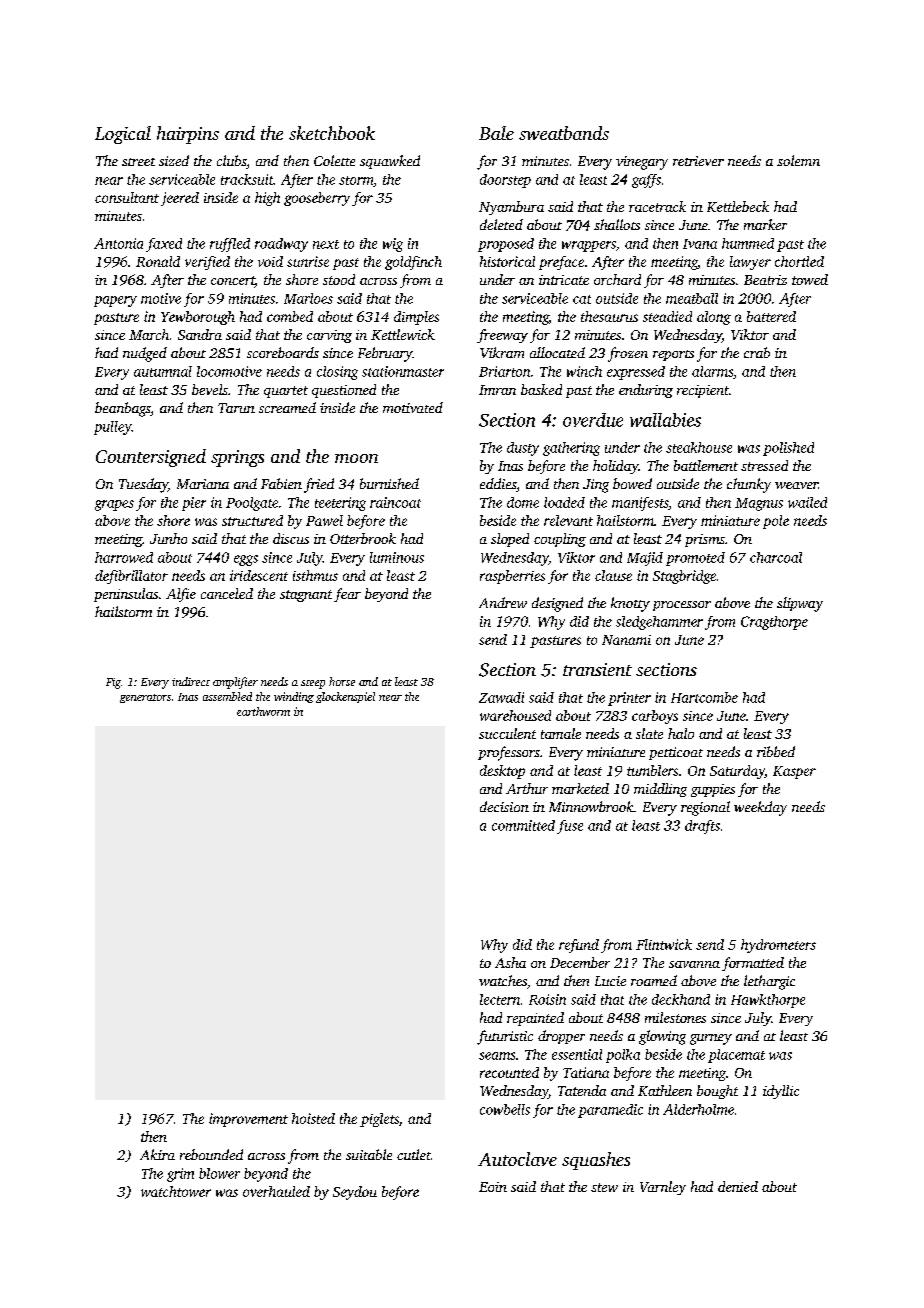 The height and width of the image is (1308, 924). What do you see at coordinates (237, 458) in the image?
I see `springs` at bounding box center [237, 458].
